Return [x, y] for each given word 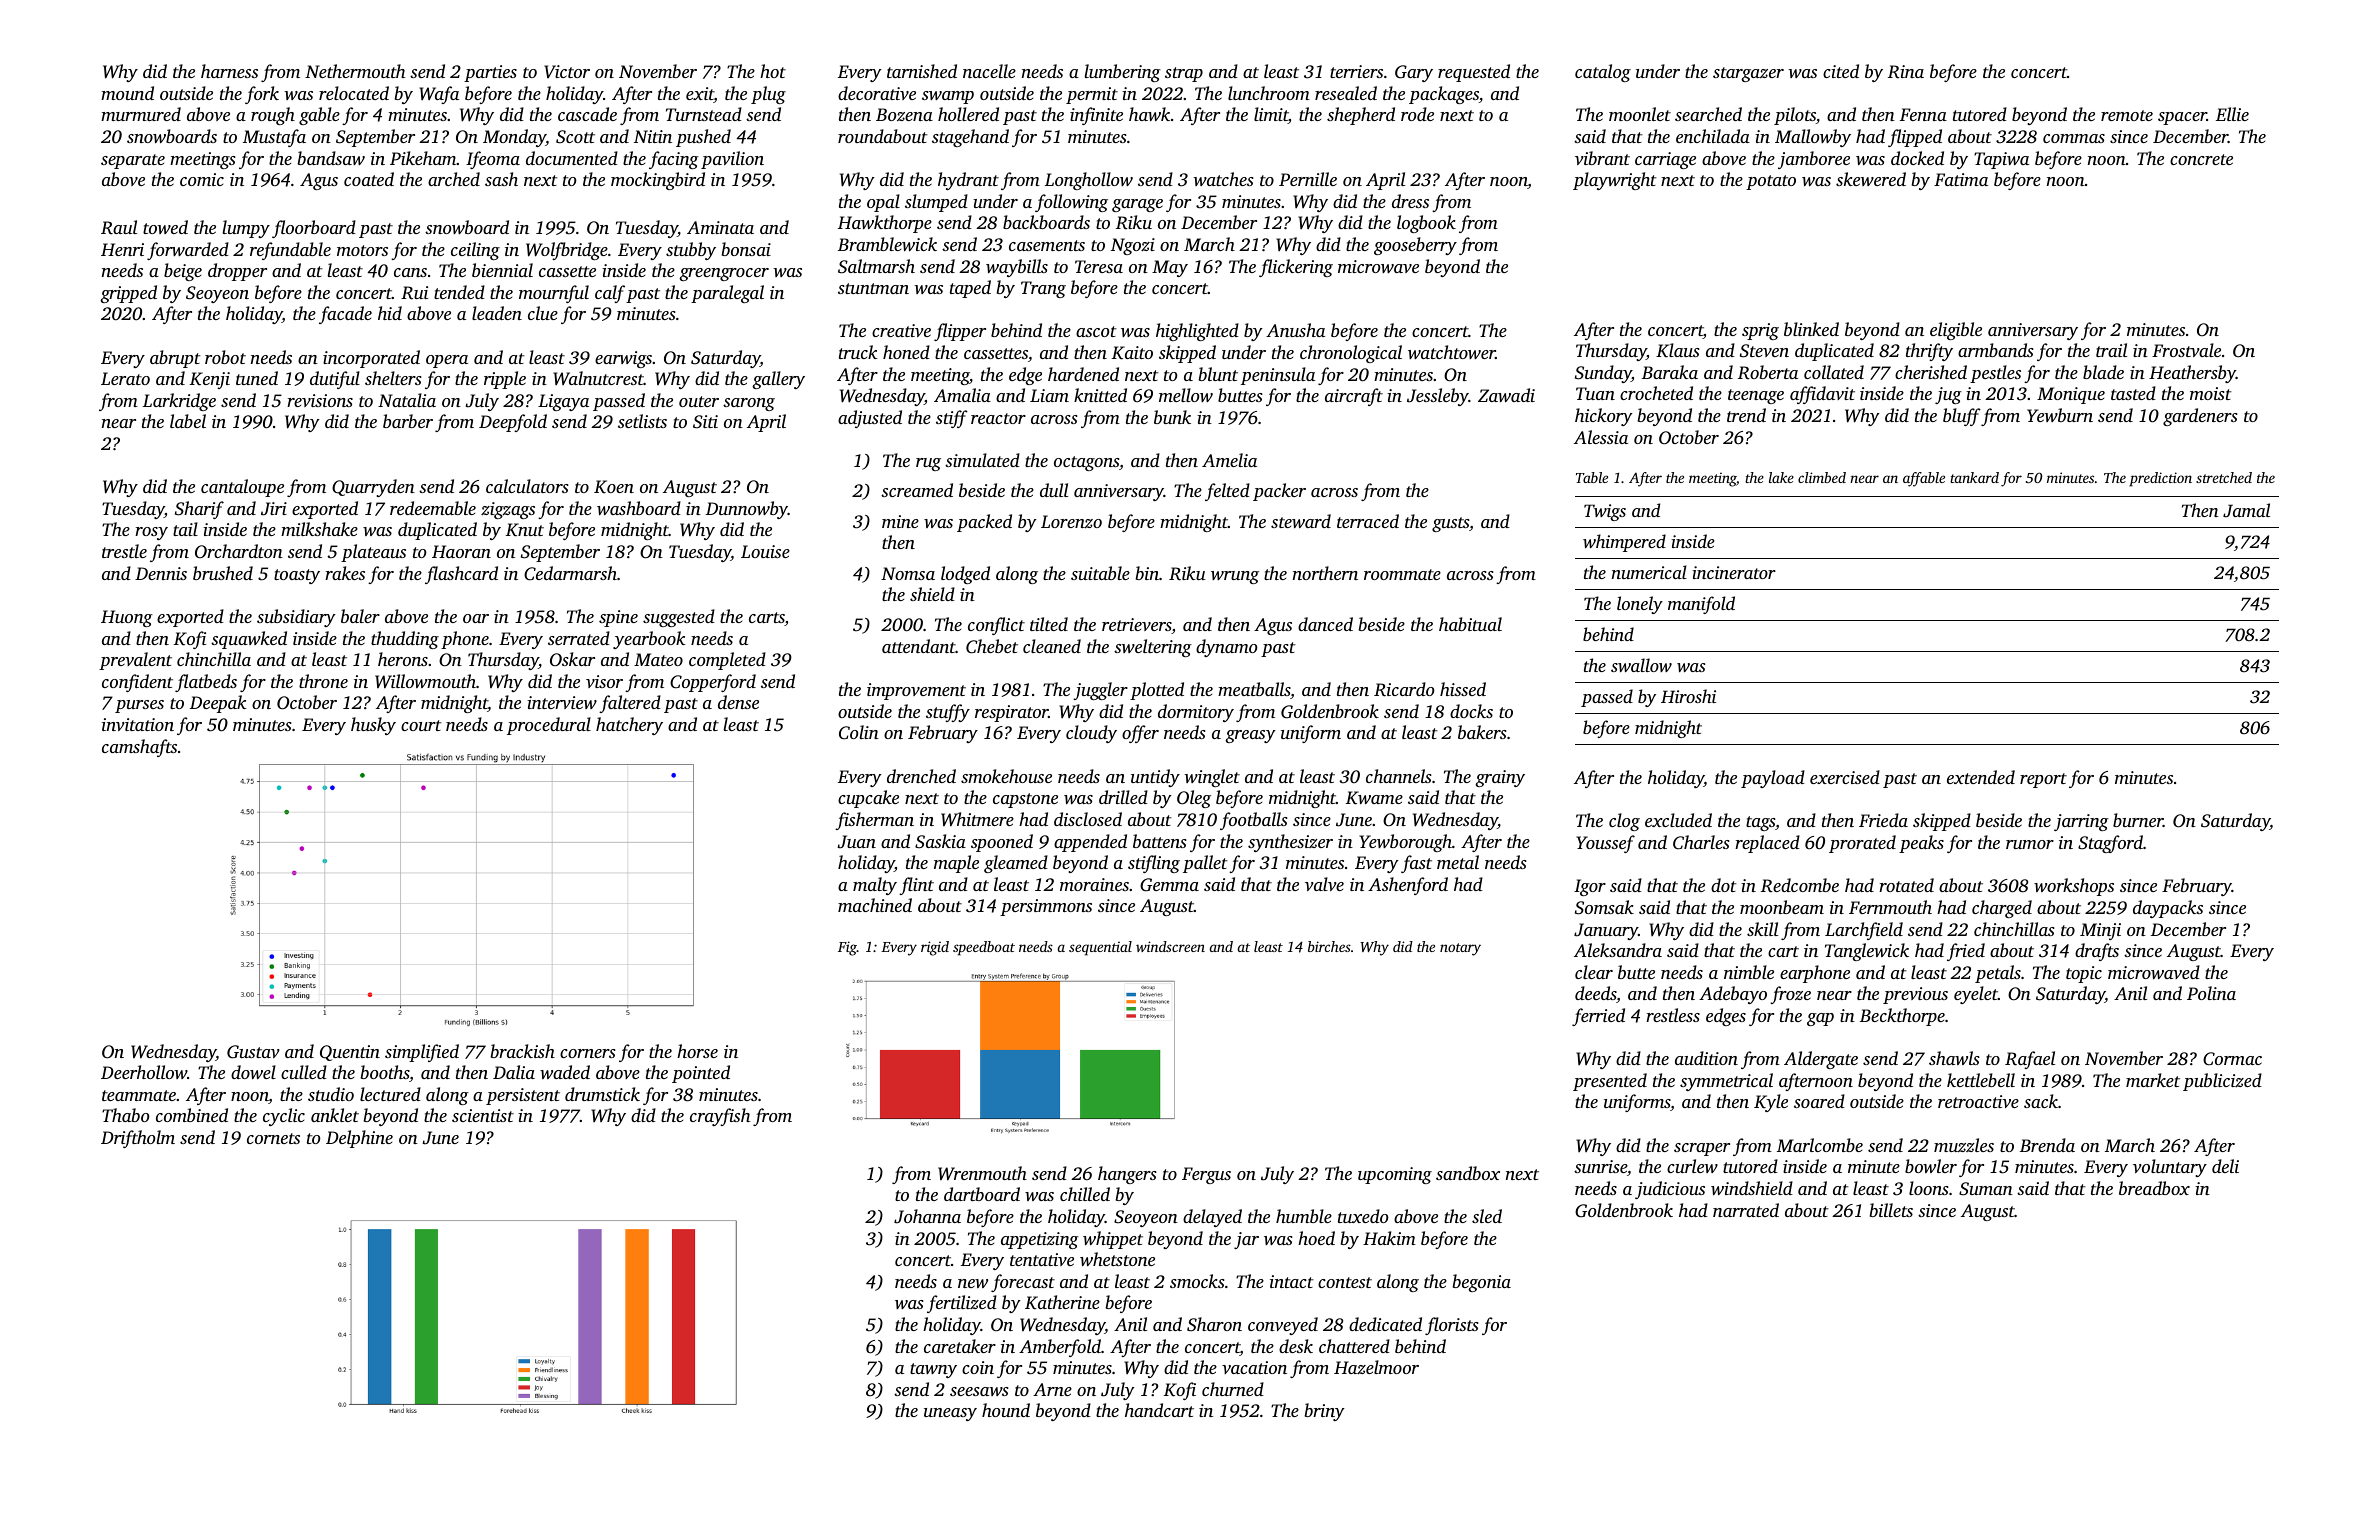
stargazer [1748, 74]
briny [1325, 1412]
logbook [1426, 224]
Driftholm [138, 1139]
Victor [567, 71]
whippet [1113, 1240]
